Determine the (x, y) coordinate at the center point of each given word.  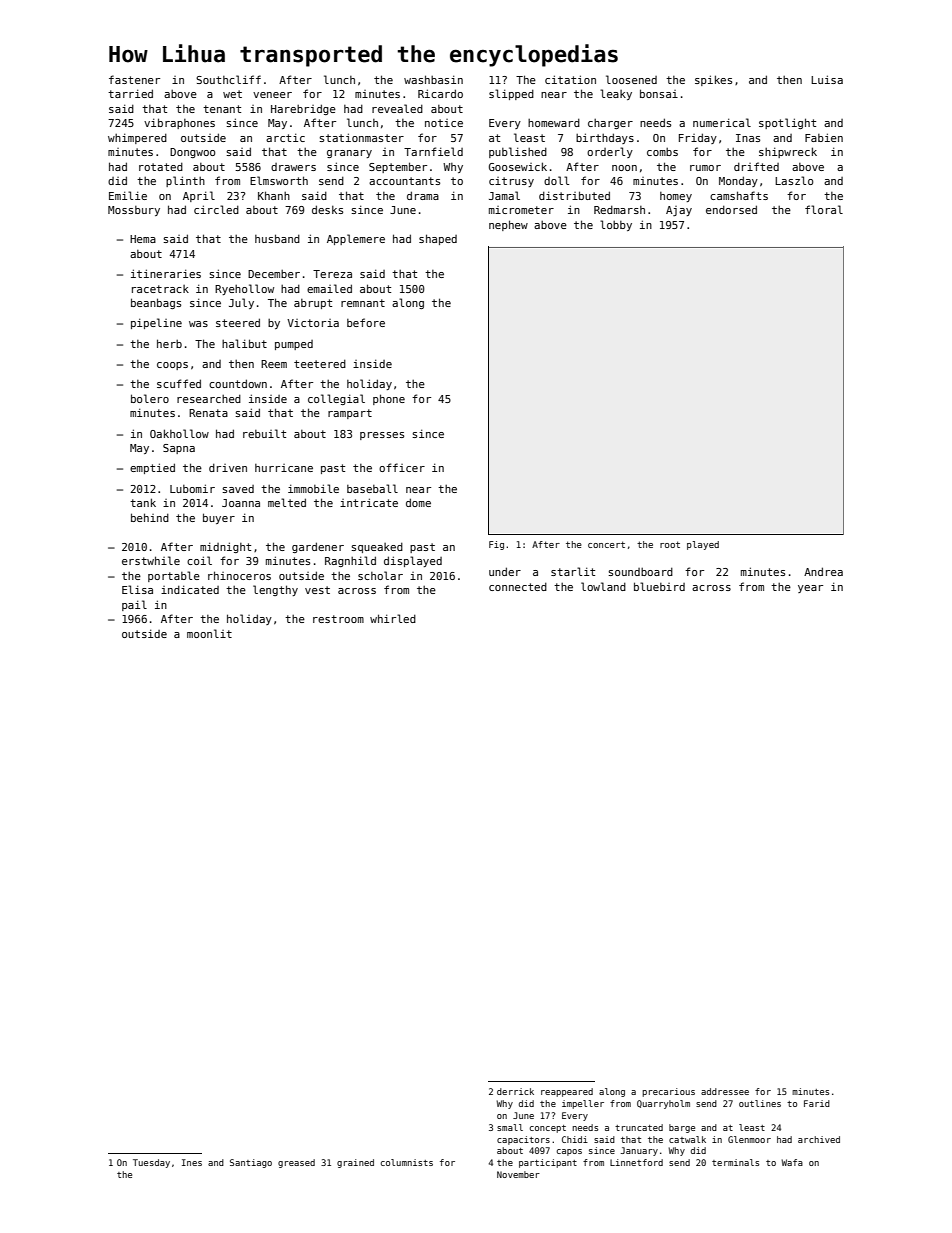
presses (382, 436)
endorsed (731, 209)
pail (134, 605)
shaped (438, 239)
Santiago (251, 1163)
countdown (238, 383)
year (810, 589)
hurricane (284, 468)
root (670, 544)
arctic (285, 137)
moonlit (209, 633)
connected (518, 586)
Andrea (823, 571)
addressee (725, 1091)
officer (402, 467)
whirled (393, 618)
